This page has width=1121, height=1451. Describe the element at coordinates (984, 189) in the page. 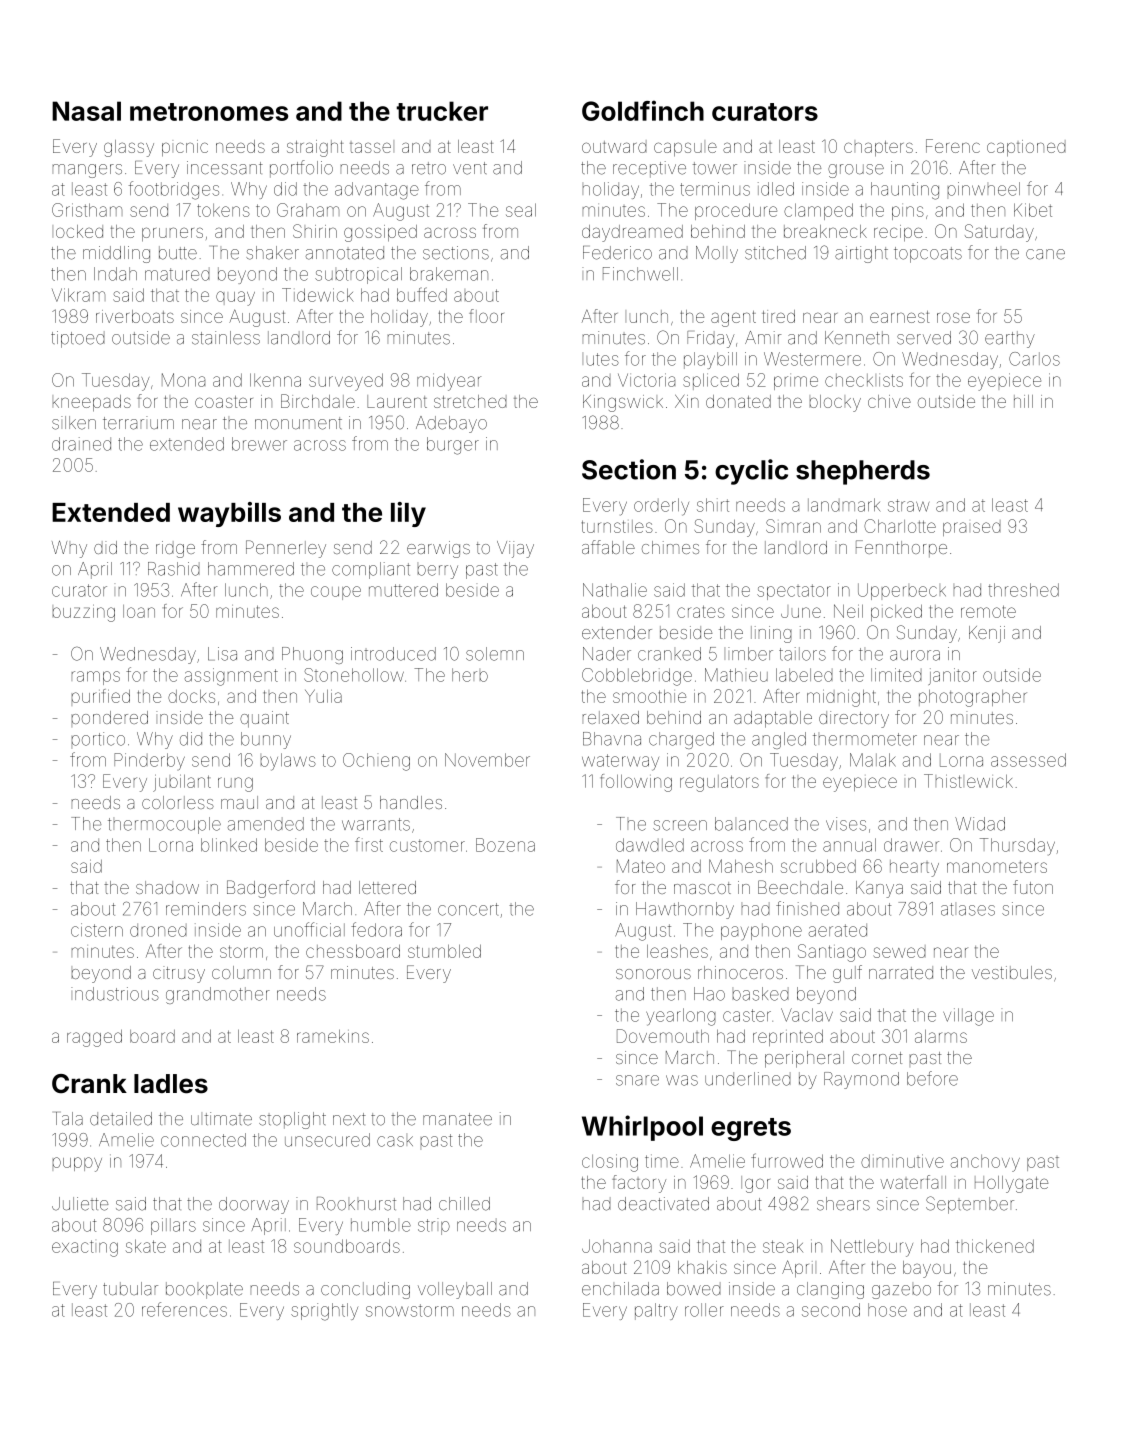

I see `pinwheel` at that location.
